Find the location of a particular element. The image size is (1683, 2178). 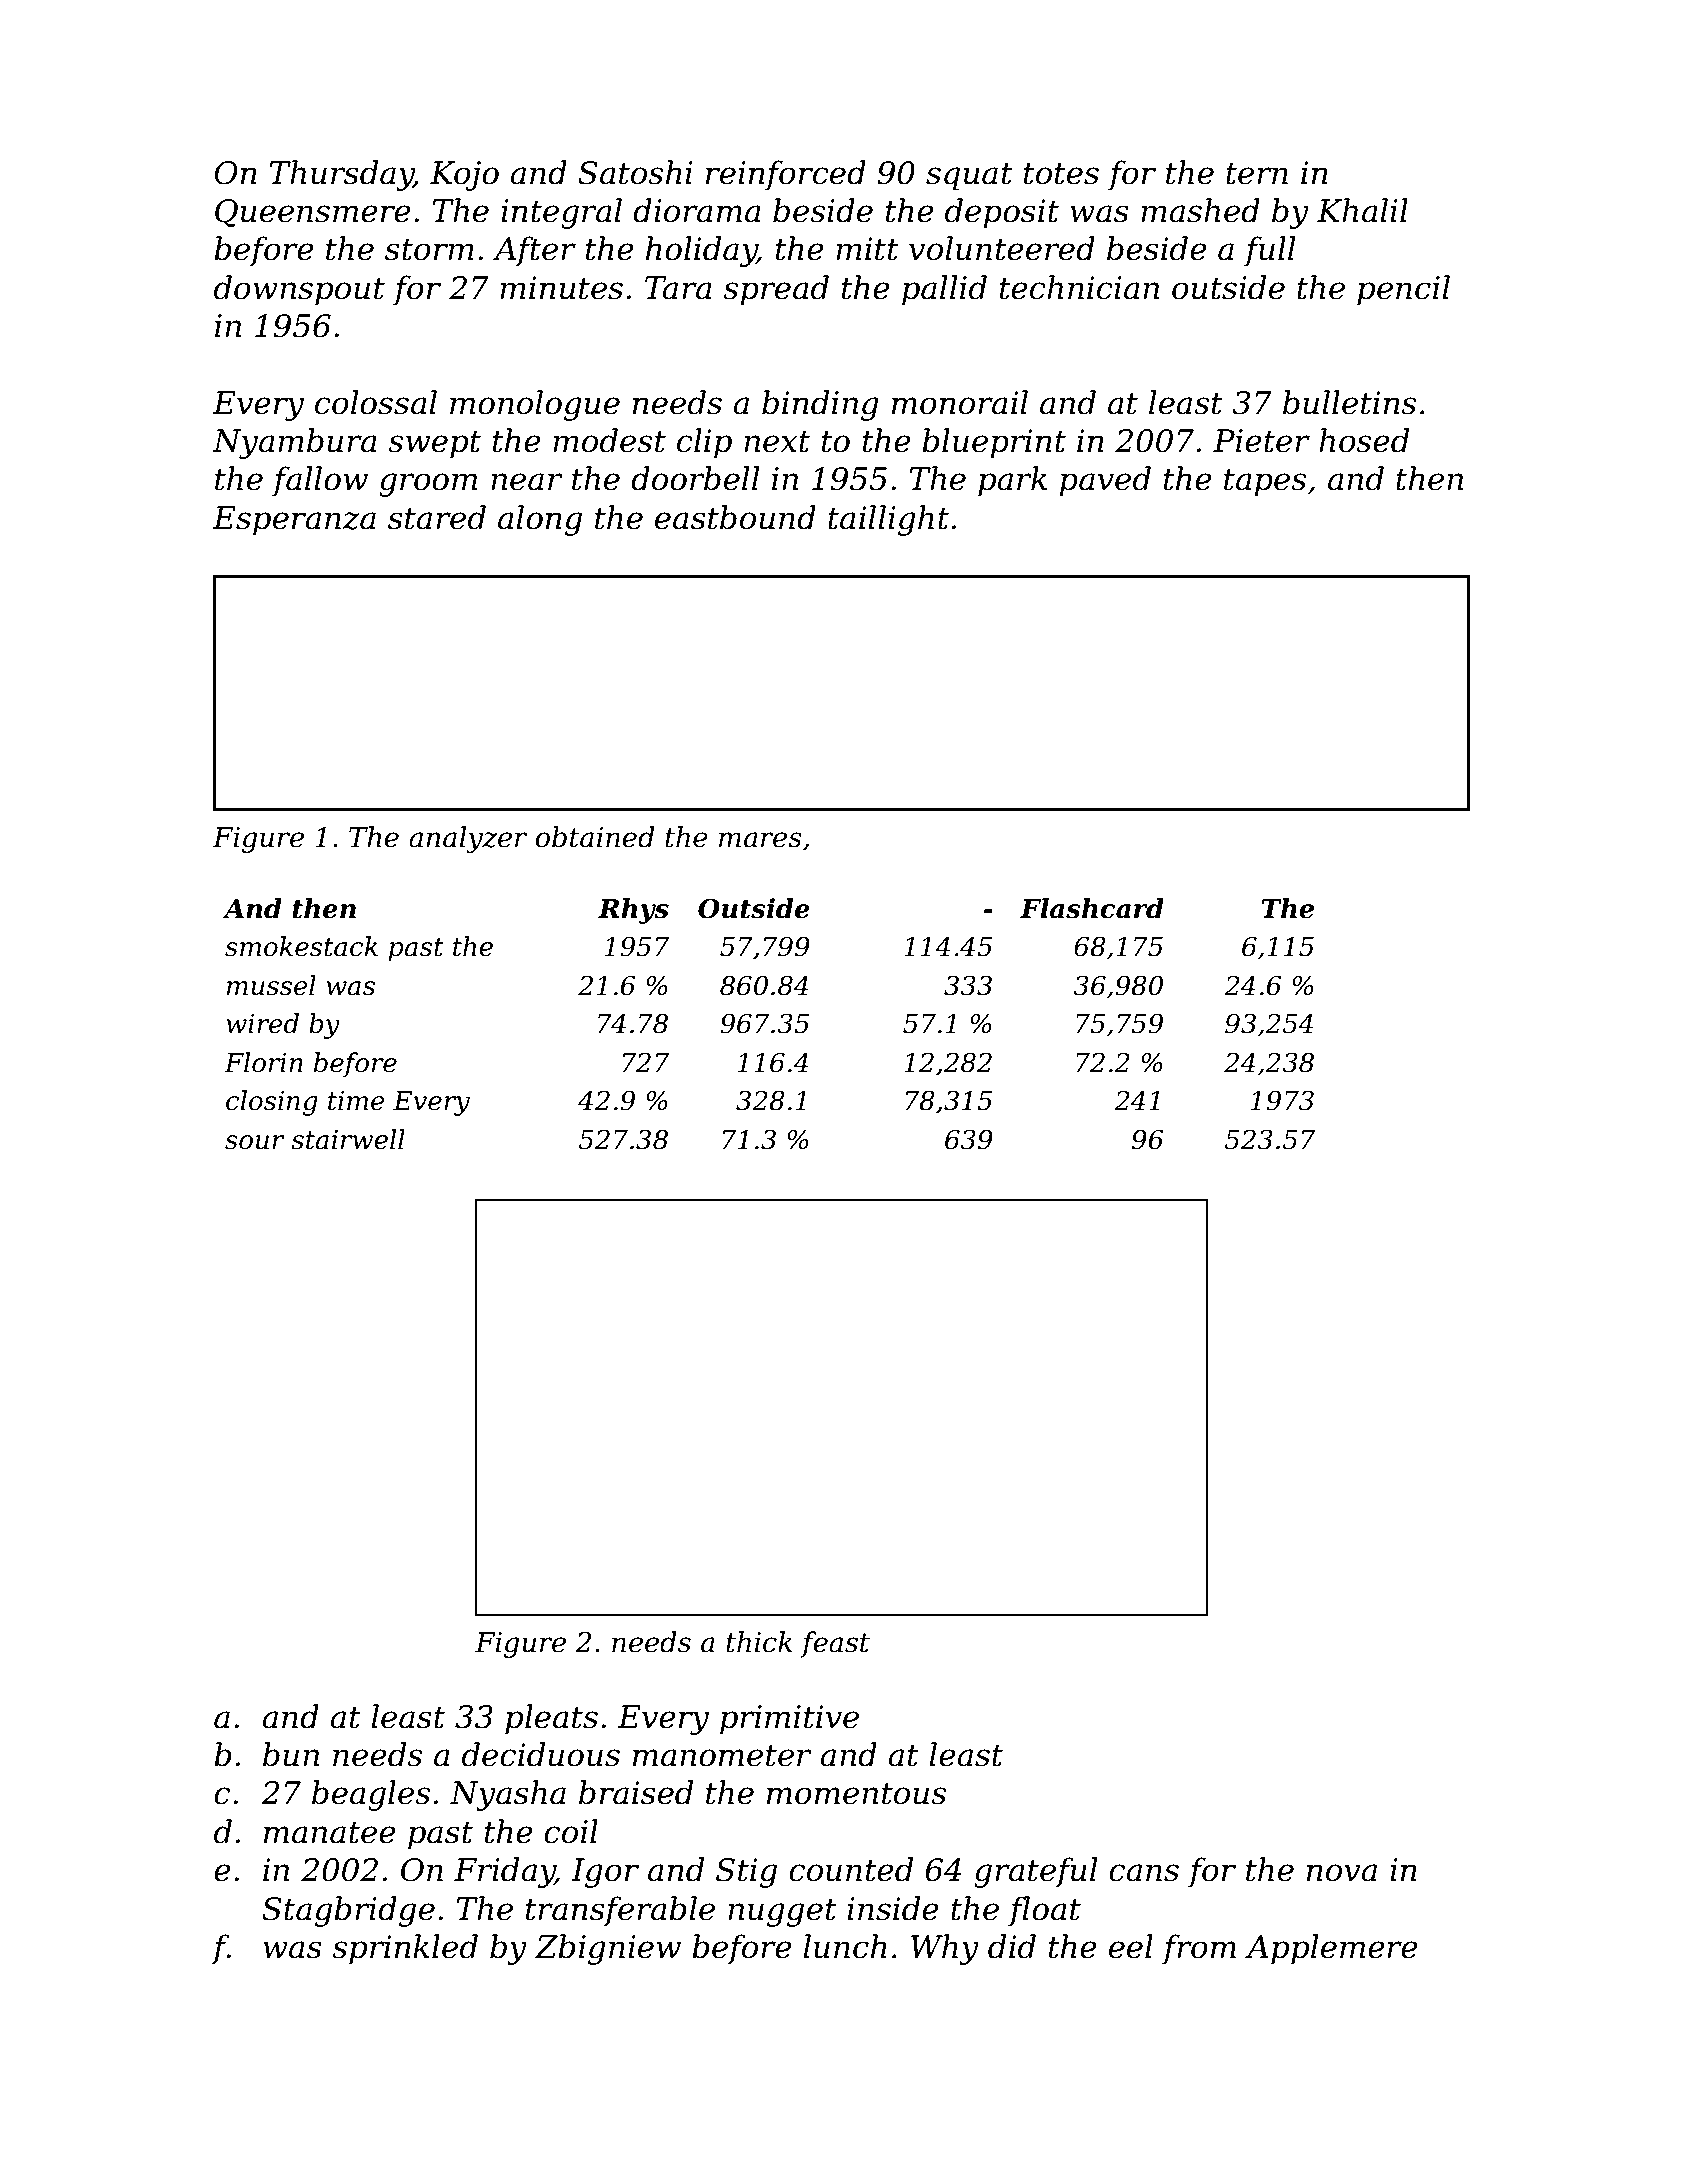

Stagbridge is located at coordinates (348, 1911).
